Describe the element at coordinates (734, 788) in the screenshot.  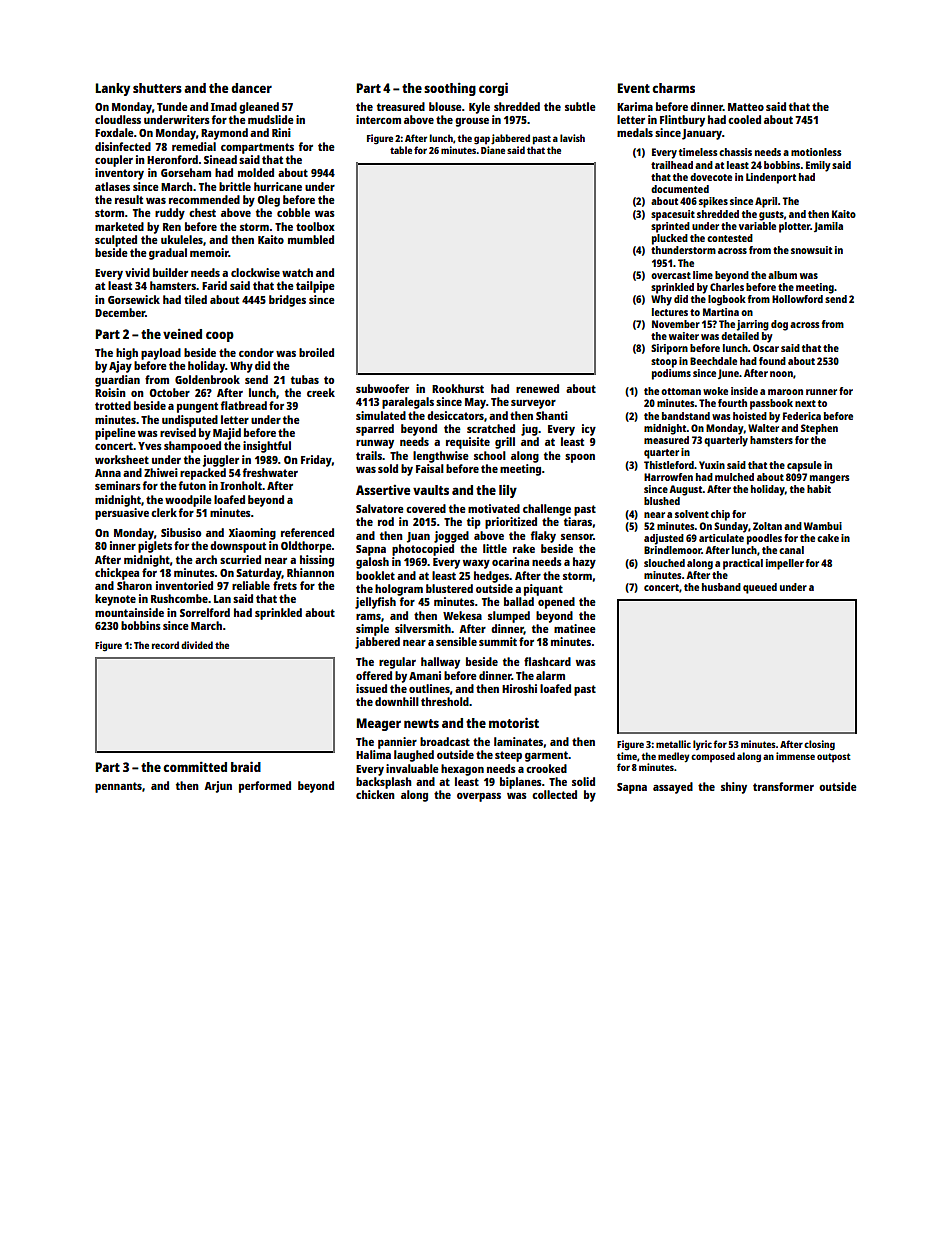
I see `shiny` at that location.
